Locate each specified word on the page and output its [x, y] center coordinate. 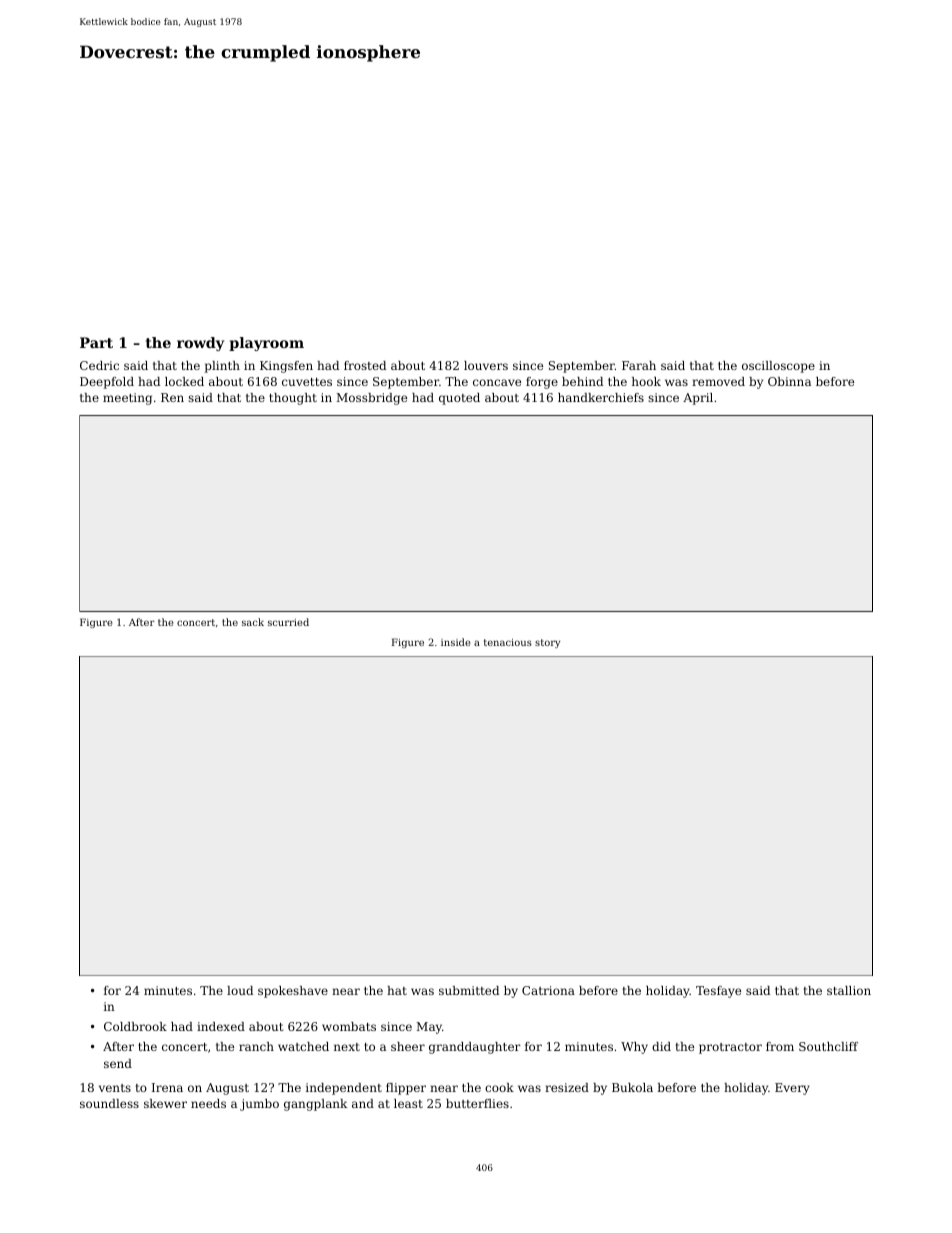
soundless [109, 1103]
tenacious [508, 642]
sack [253, 622]
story [547, 643]
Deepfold [107, 383]
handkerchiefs [601, 397]
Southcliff [828, 1046]
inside [456, 642]
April [698, 399]
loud [240, 990]
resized [567, 1087]
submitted [469, 990]
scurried [288, 622]
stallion [849, 990]
